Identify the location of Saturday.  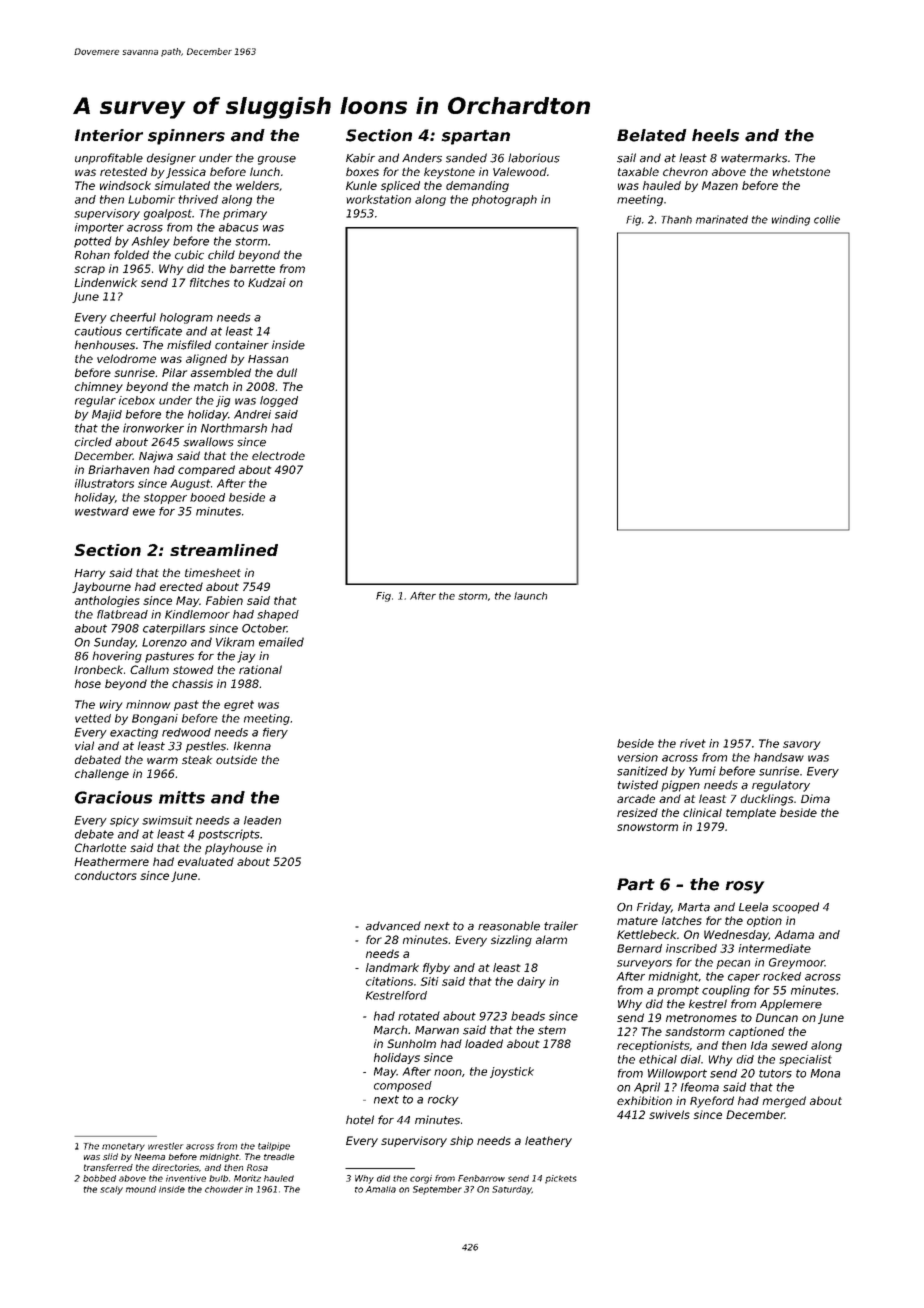
(512, 1190).
